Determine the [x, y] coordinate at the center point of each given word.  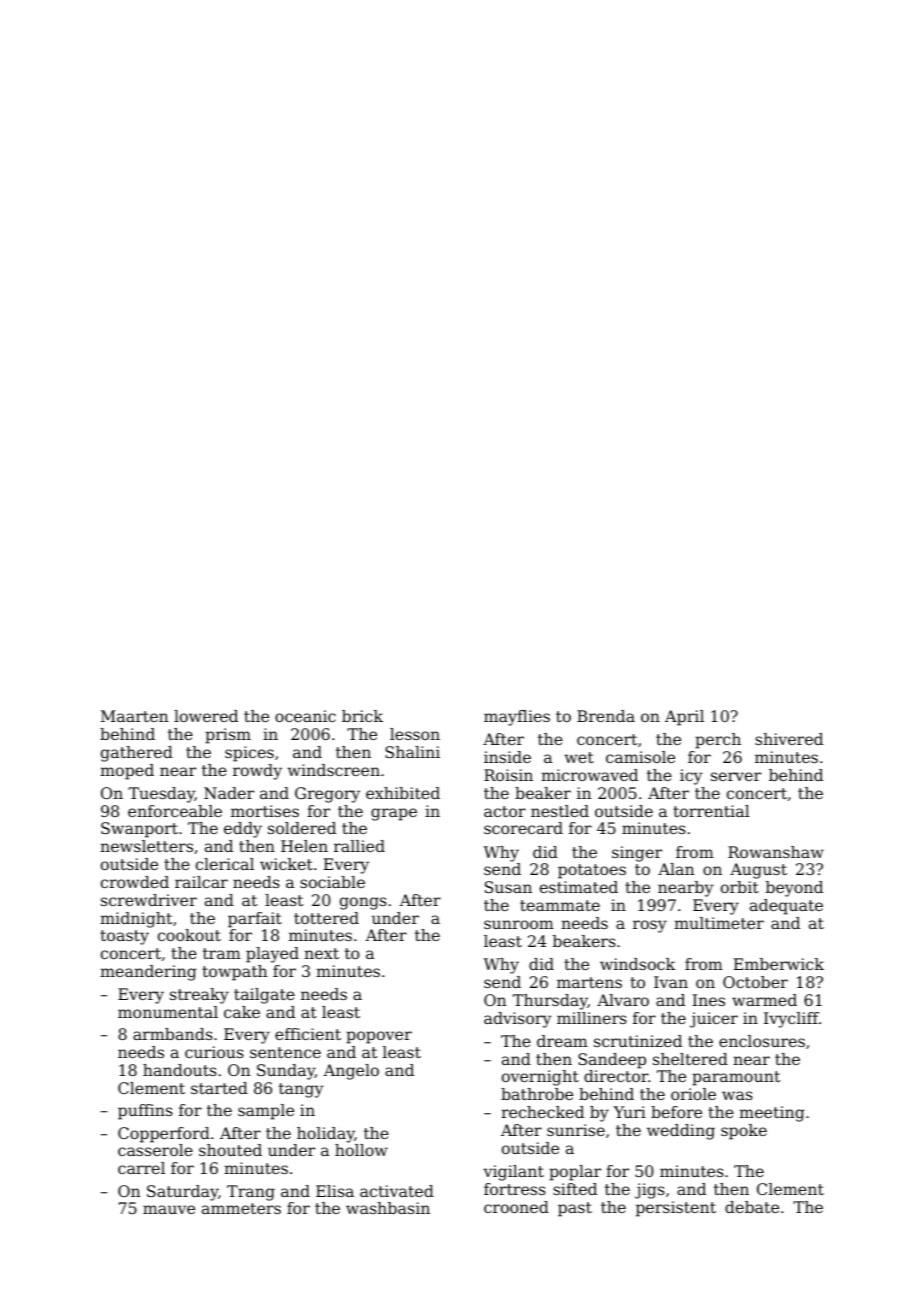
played [272, 955]
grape [394, 814]
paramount [736, 1078]
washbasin [388, 1208]
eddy [243, 830]
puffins [145, 1112]
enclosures [762, 1041]
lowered [206, 716]
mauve [169, 1209]
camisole [640, 757]
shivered [789, 739]
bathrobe [537, 1094]
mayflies [517, 718]
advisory [518, 1020]
